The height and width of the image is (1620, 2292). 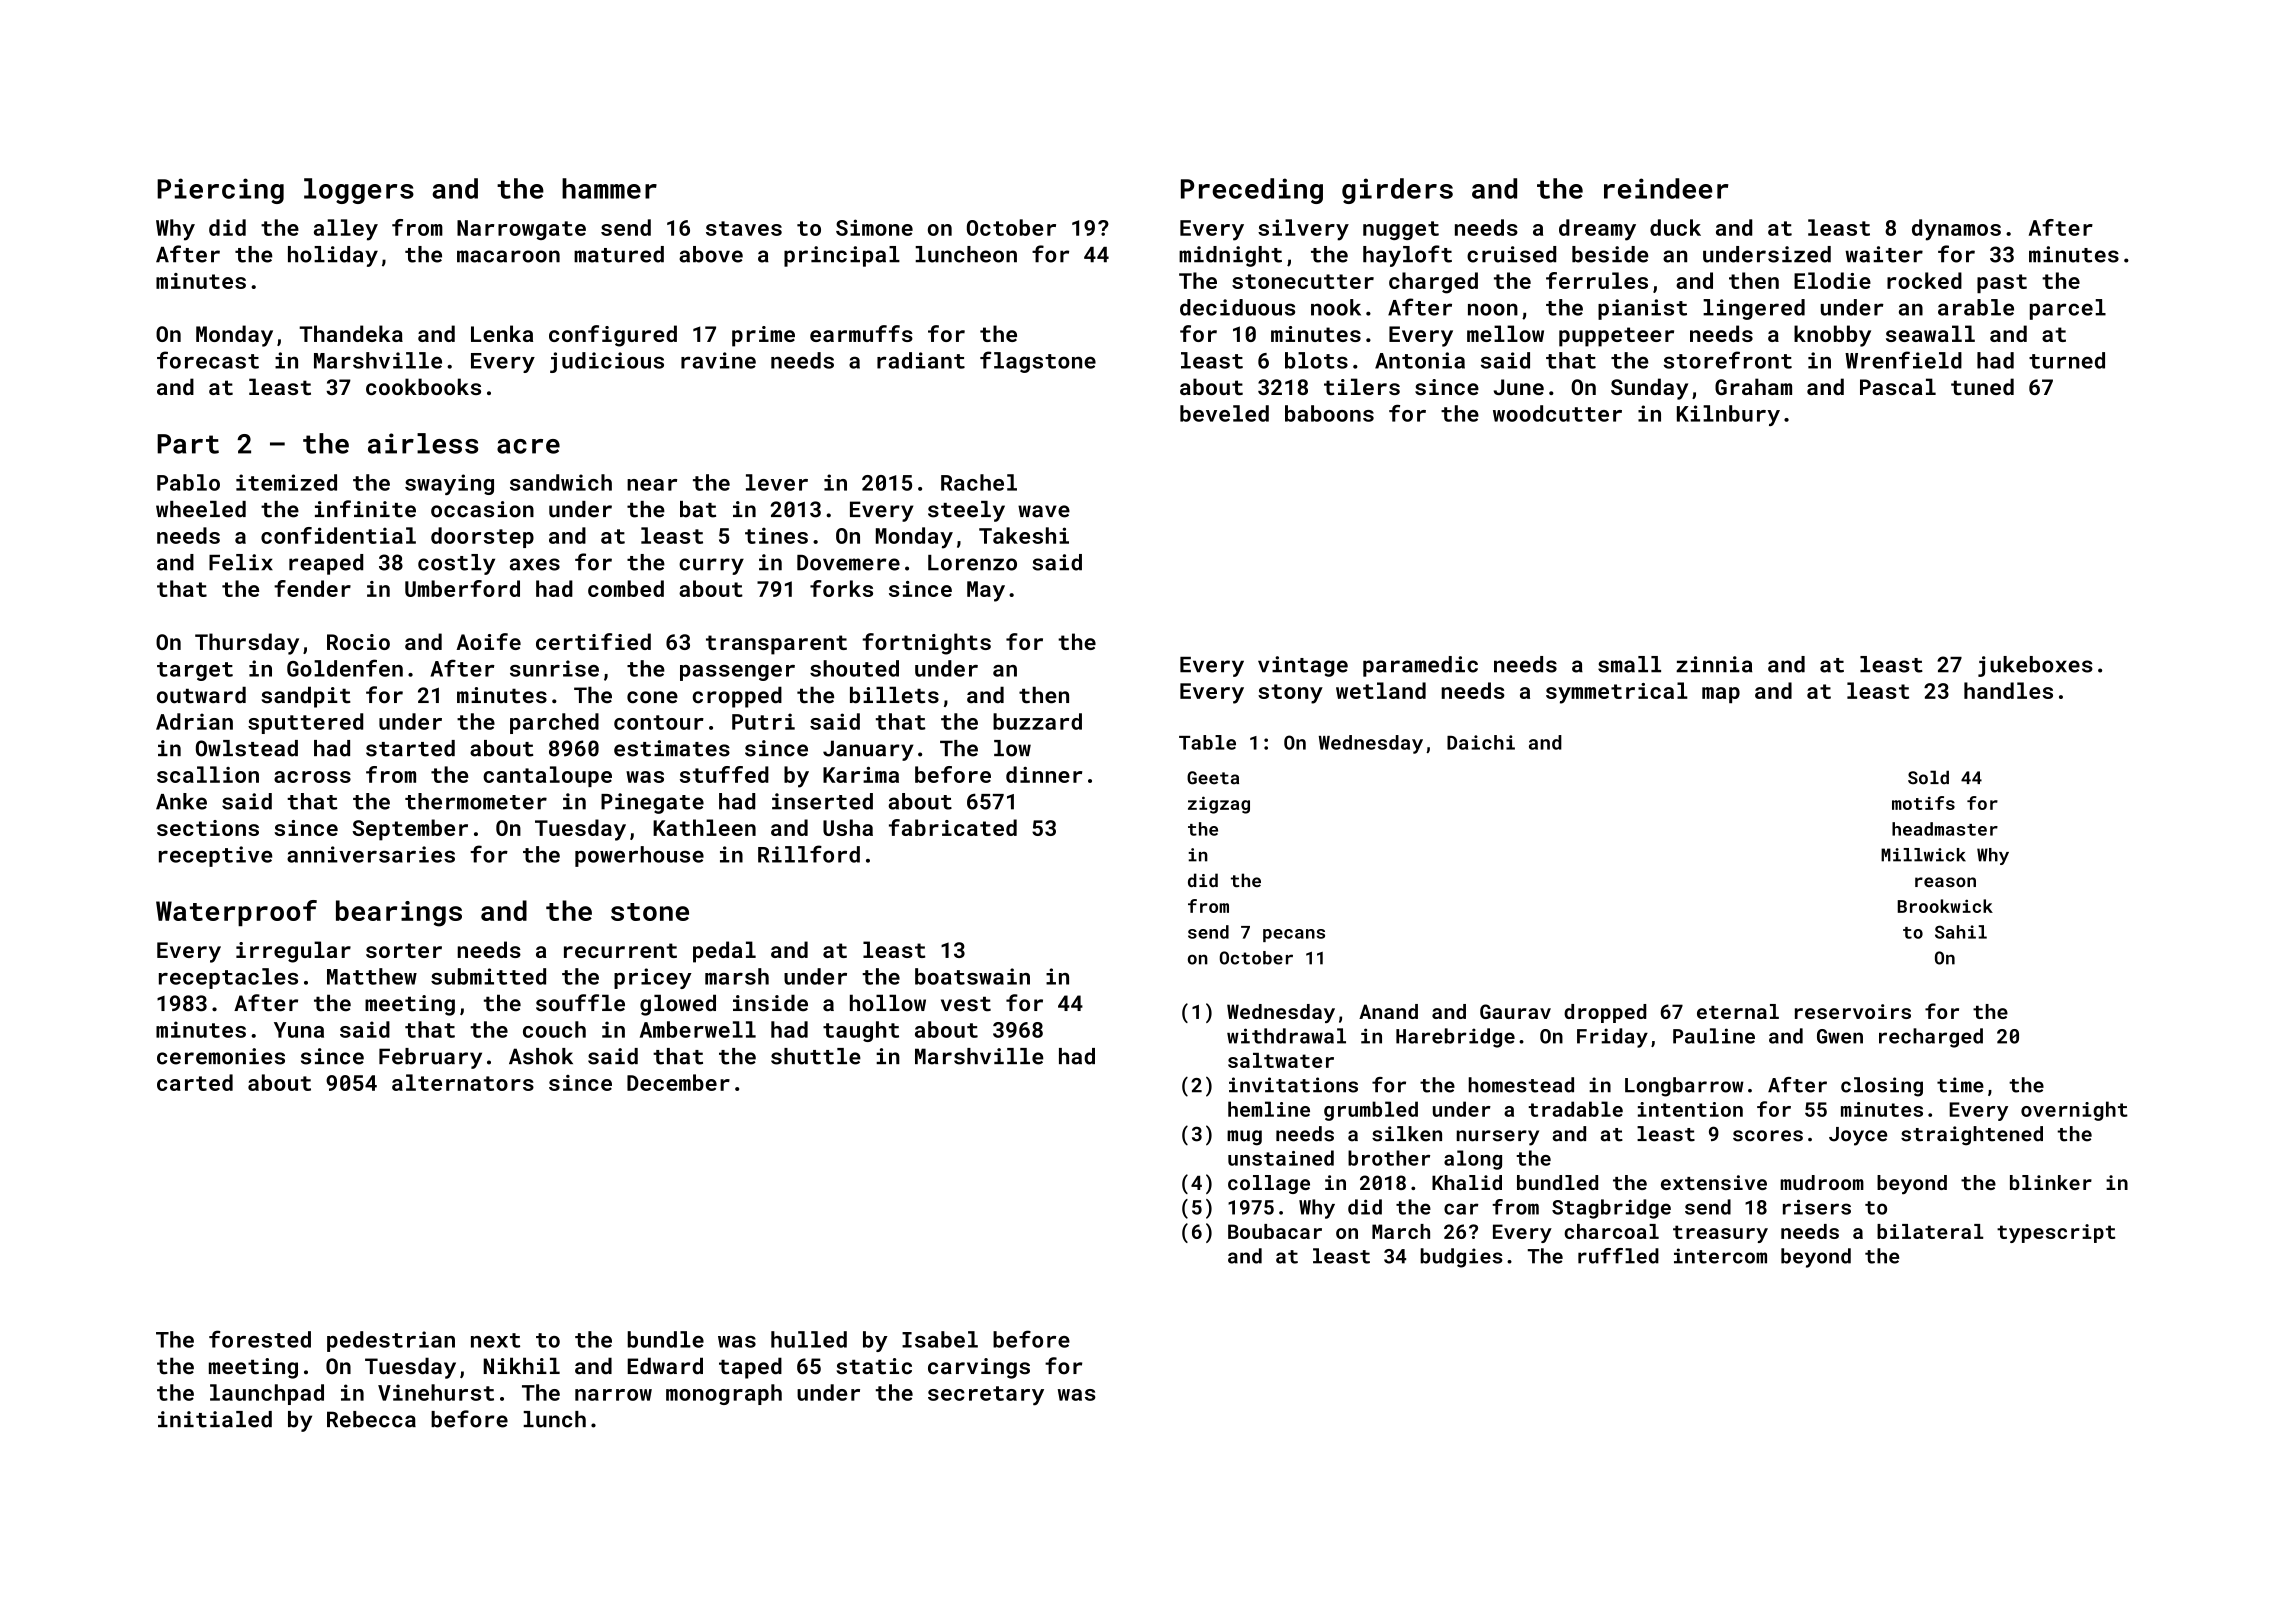 I want to click on Preceding, so click(x=1252, y=191).
